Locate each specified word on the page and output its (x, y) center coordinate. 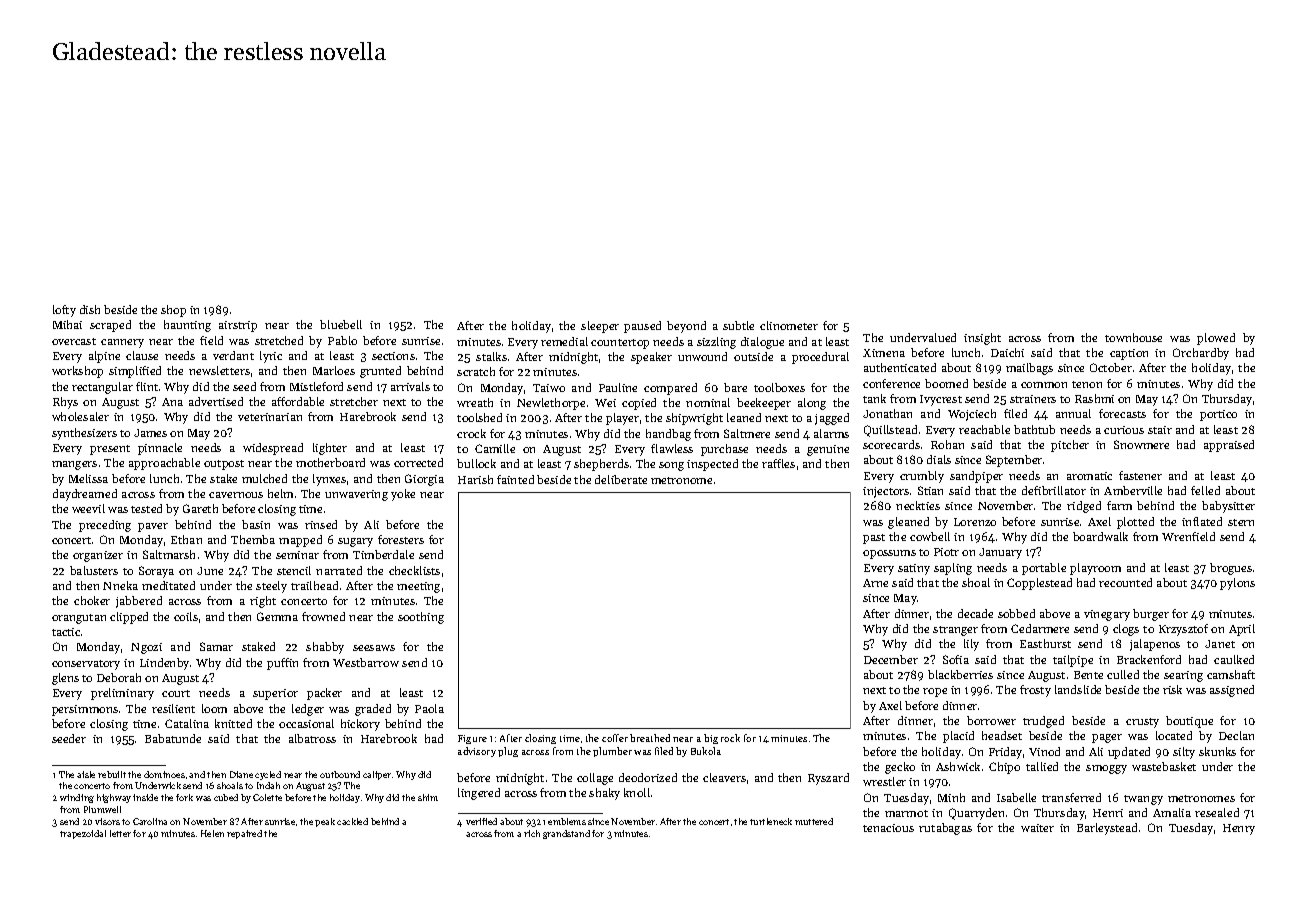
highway (114, 798)
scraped (110, 326)
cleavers (724, 777)
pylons (1237, 584)
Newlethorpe (551, 404)
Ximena (884, 353)
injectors (886, 492)
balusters (94, 570)
